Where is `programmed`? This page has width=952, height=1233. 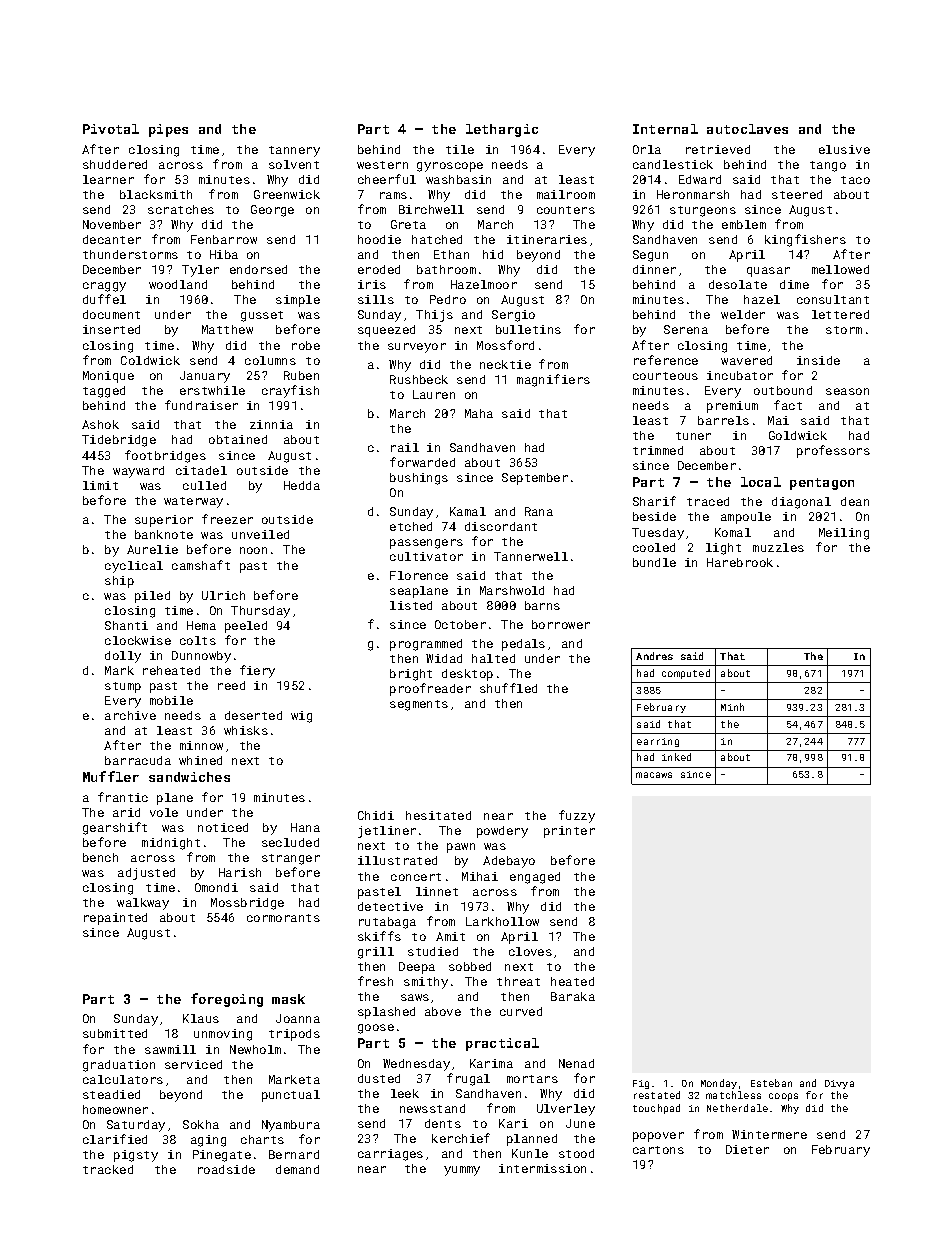 programmed is located at coordinates (426, 645).
